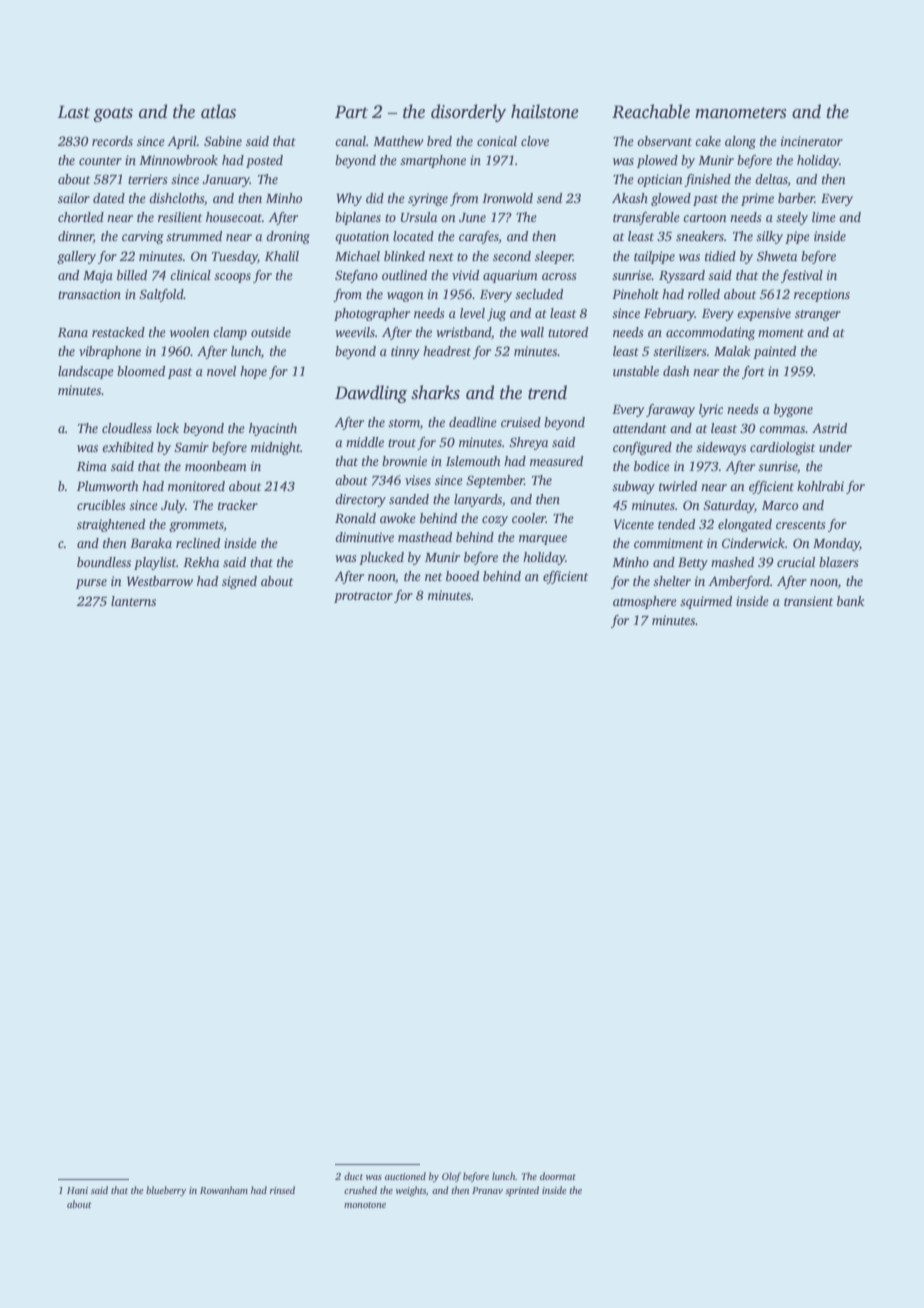 The width and height of the screenshot is (924, 1308). What do you see at coordinates (741, 113) in the screenshot?
I see `manometers` at bounding box center [741, 113].
